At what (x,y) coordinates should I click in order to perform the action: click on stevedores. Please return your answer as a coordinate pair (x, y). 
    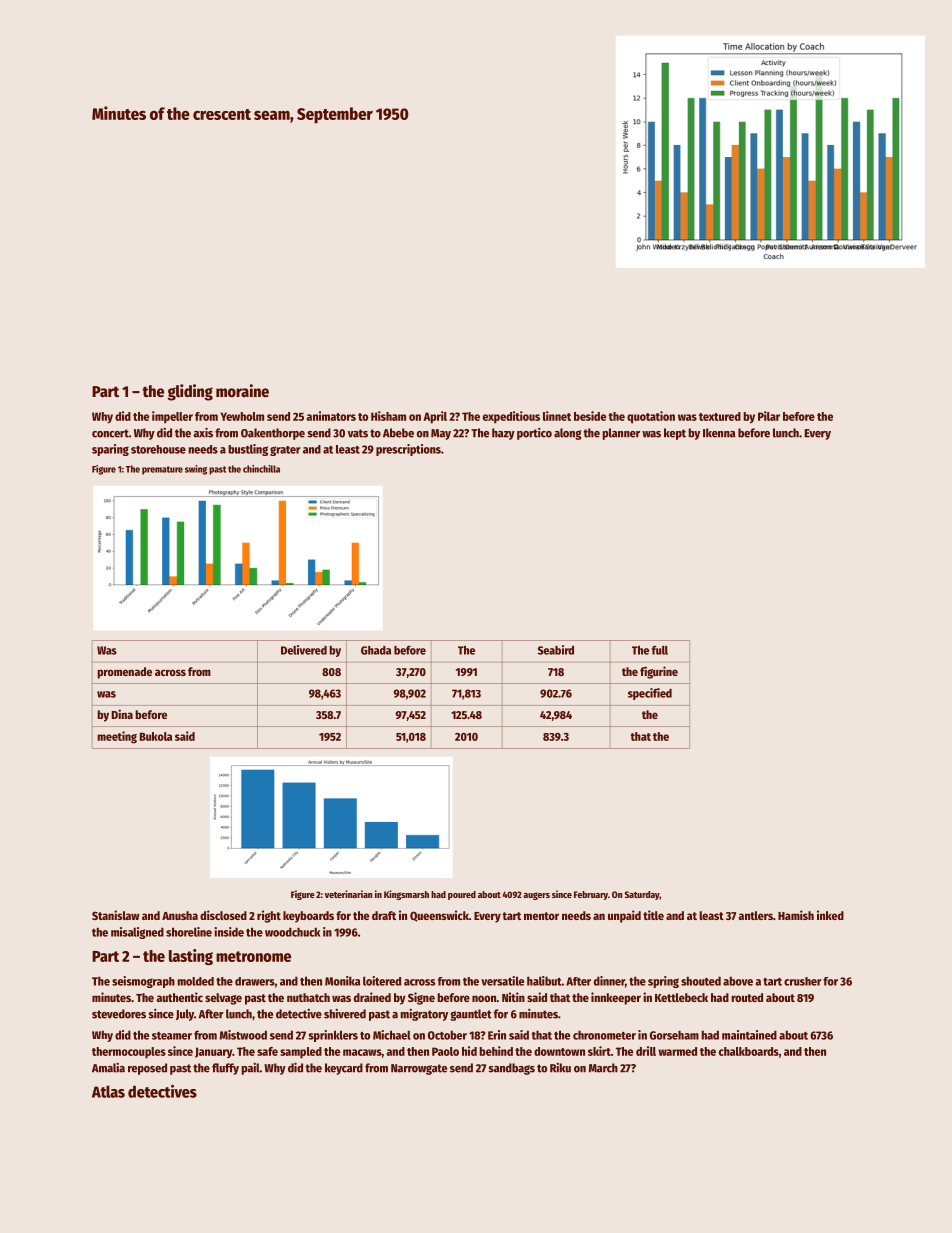
    Looking at the image, I should click on (119, 1014).
